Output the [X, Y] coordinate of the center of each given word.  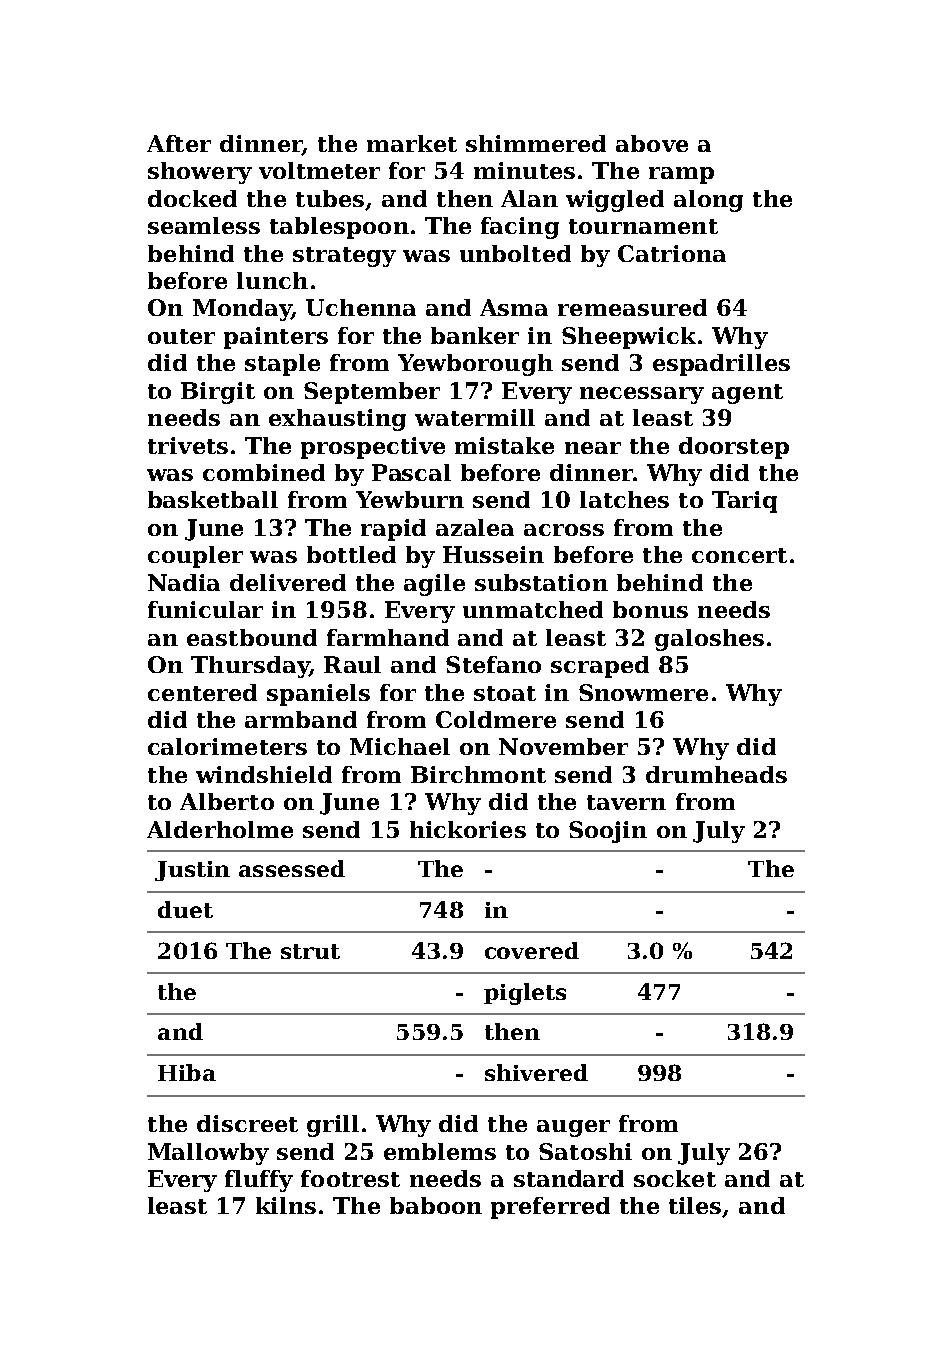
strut [310, 951]
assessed [292, 868]
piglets [525, 994]
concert [739, 555]
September [372, 393]
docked [192, 198]
